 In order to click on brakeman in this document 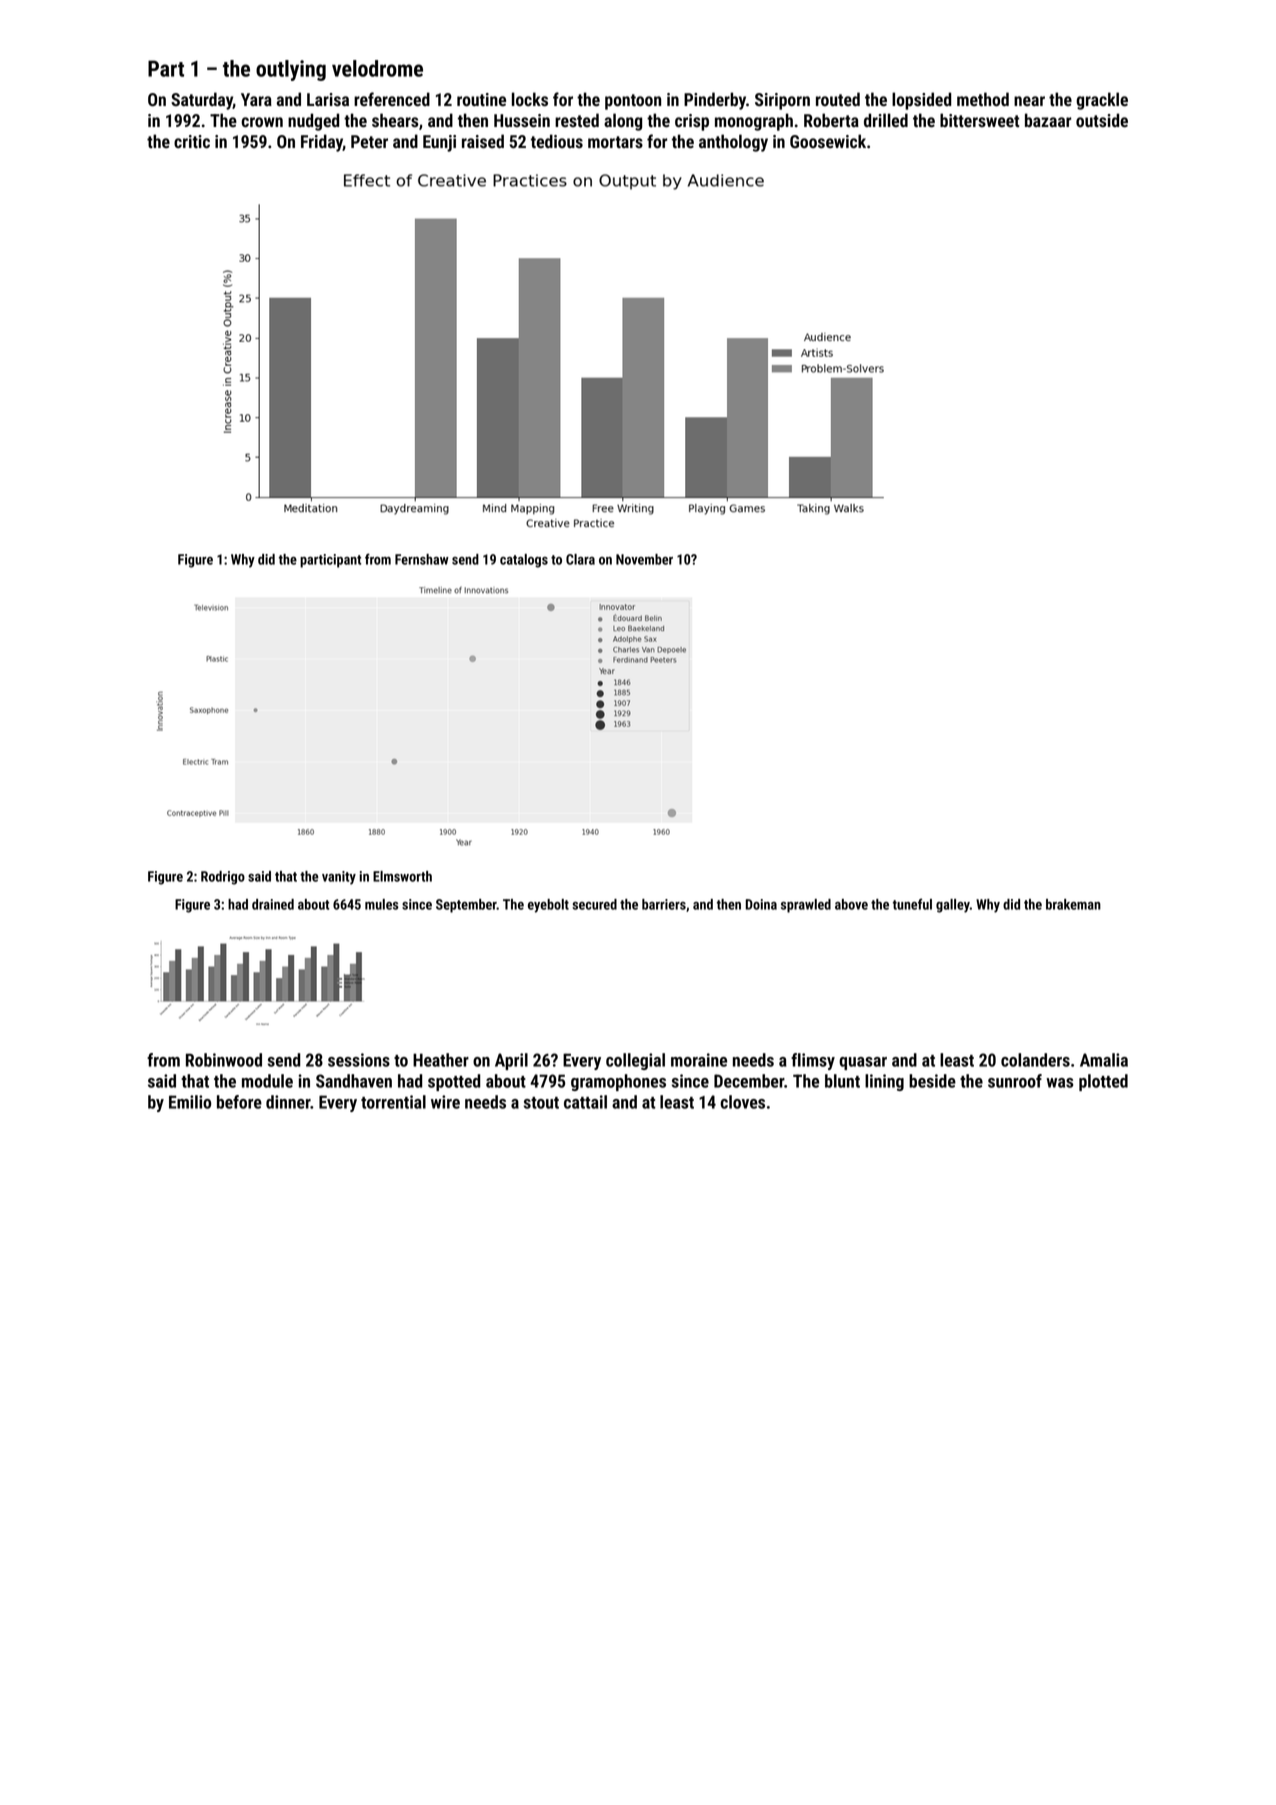, I will do `click(1073, 904)`.
